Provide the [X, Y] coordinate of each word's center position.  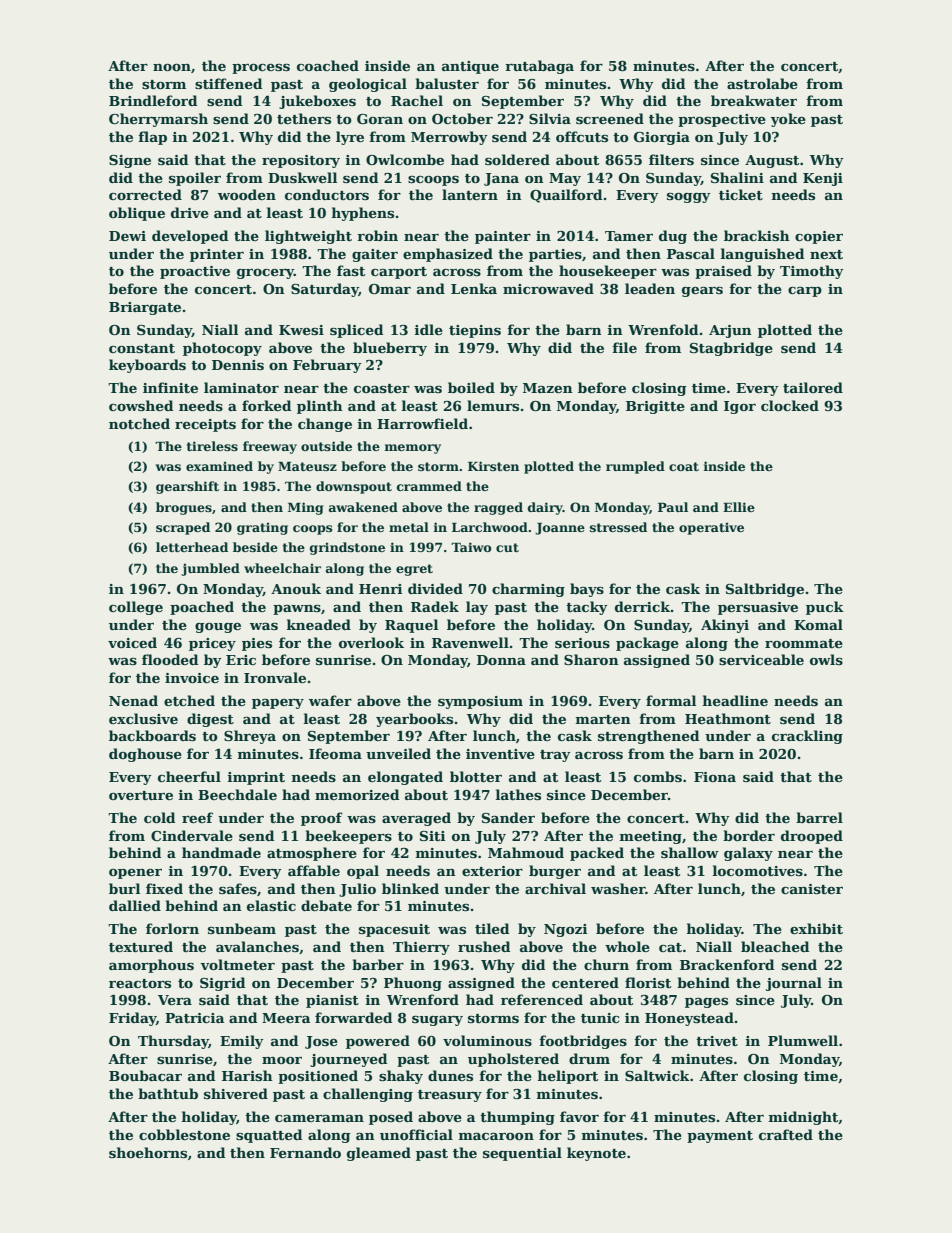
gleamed [379, 1154]
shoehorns [148, 1152]
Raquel [411, 626]
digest [210, 720]
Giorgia [662, 138]
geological [368, 85]
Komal [818, 624]
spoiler [195, 179]
